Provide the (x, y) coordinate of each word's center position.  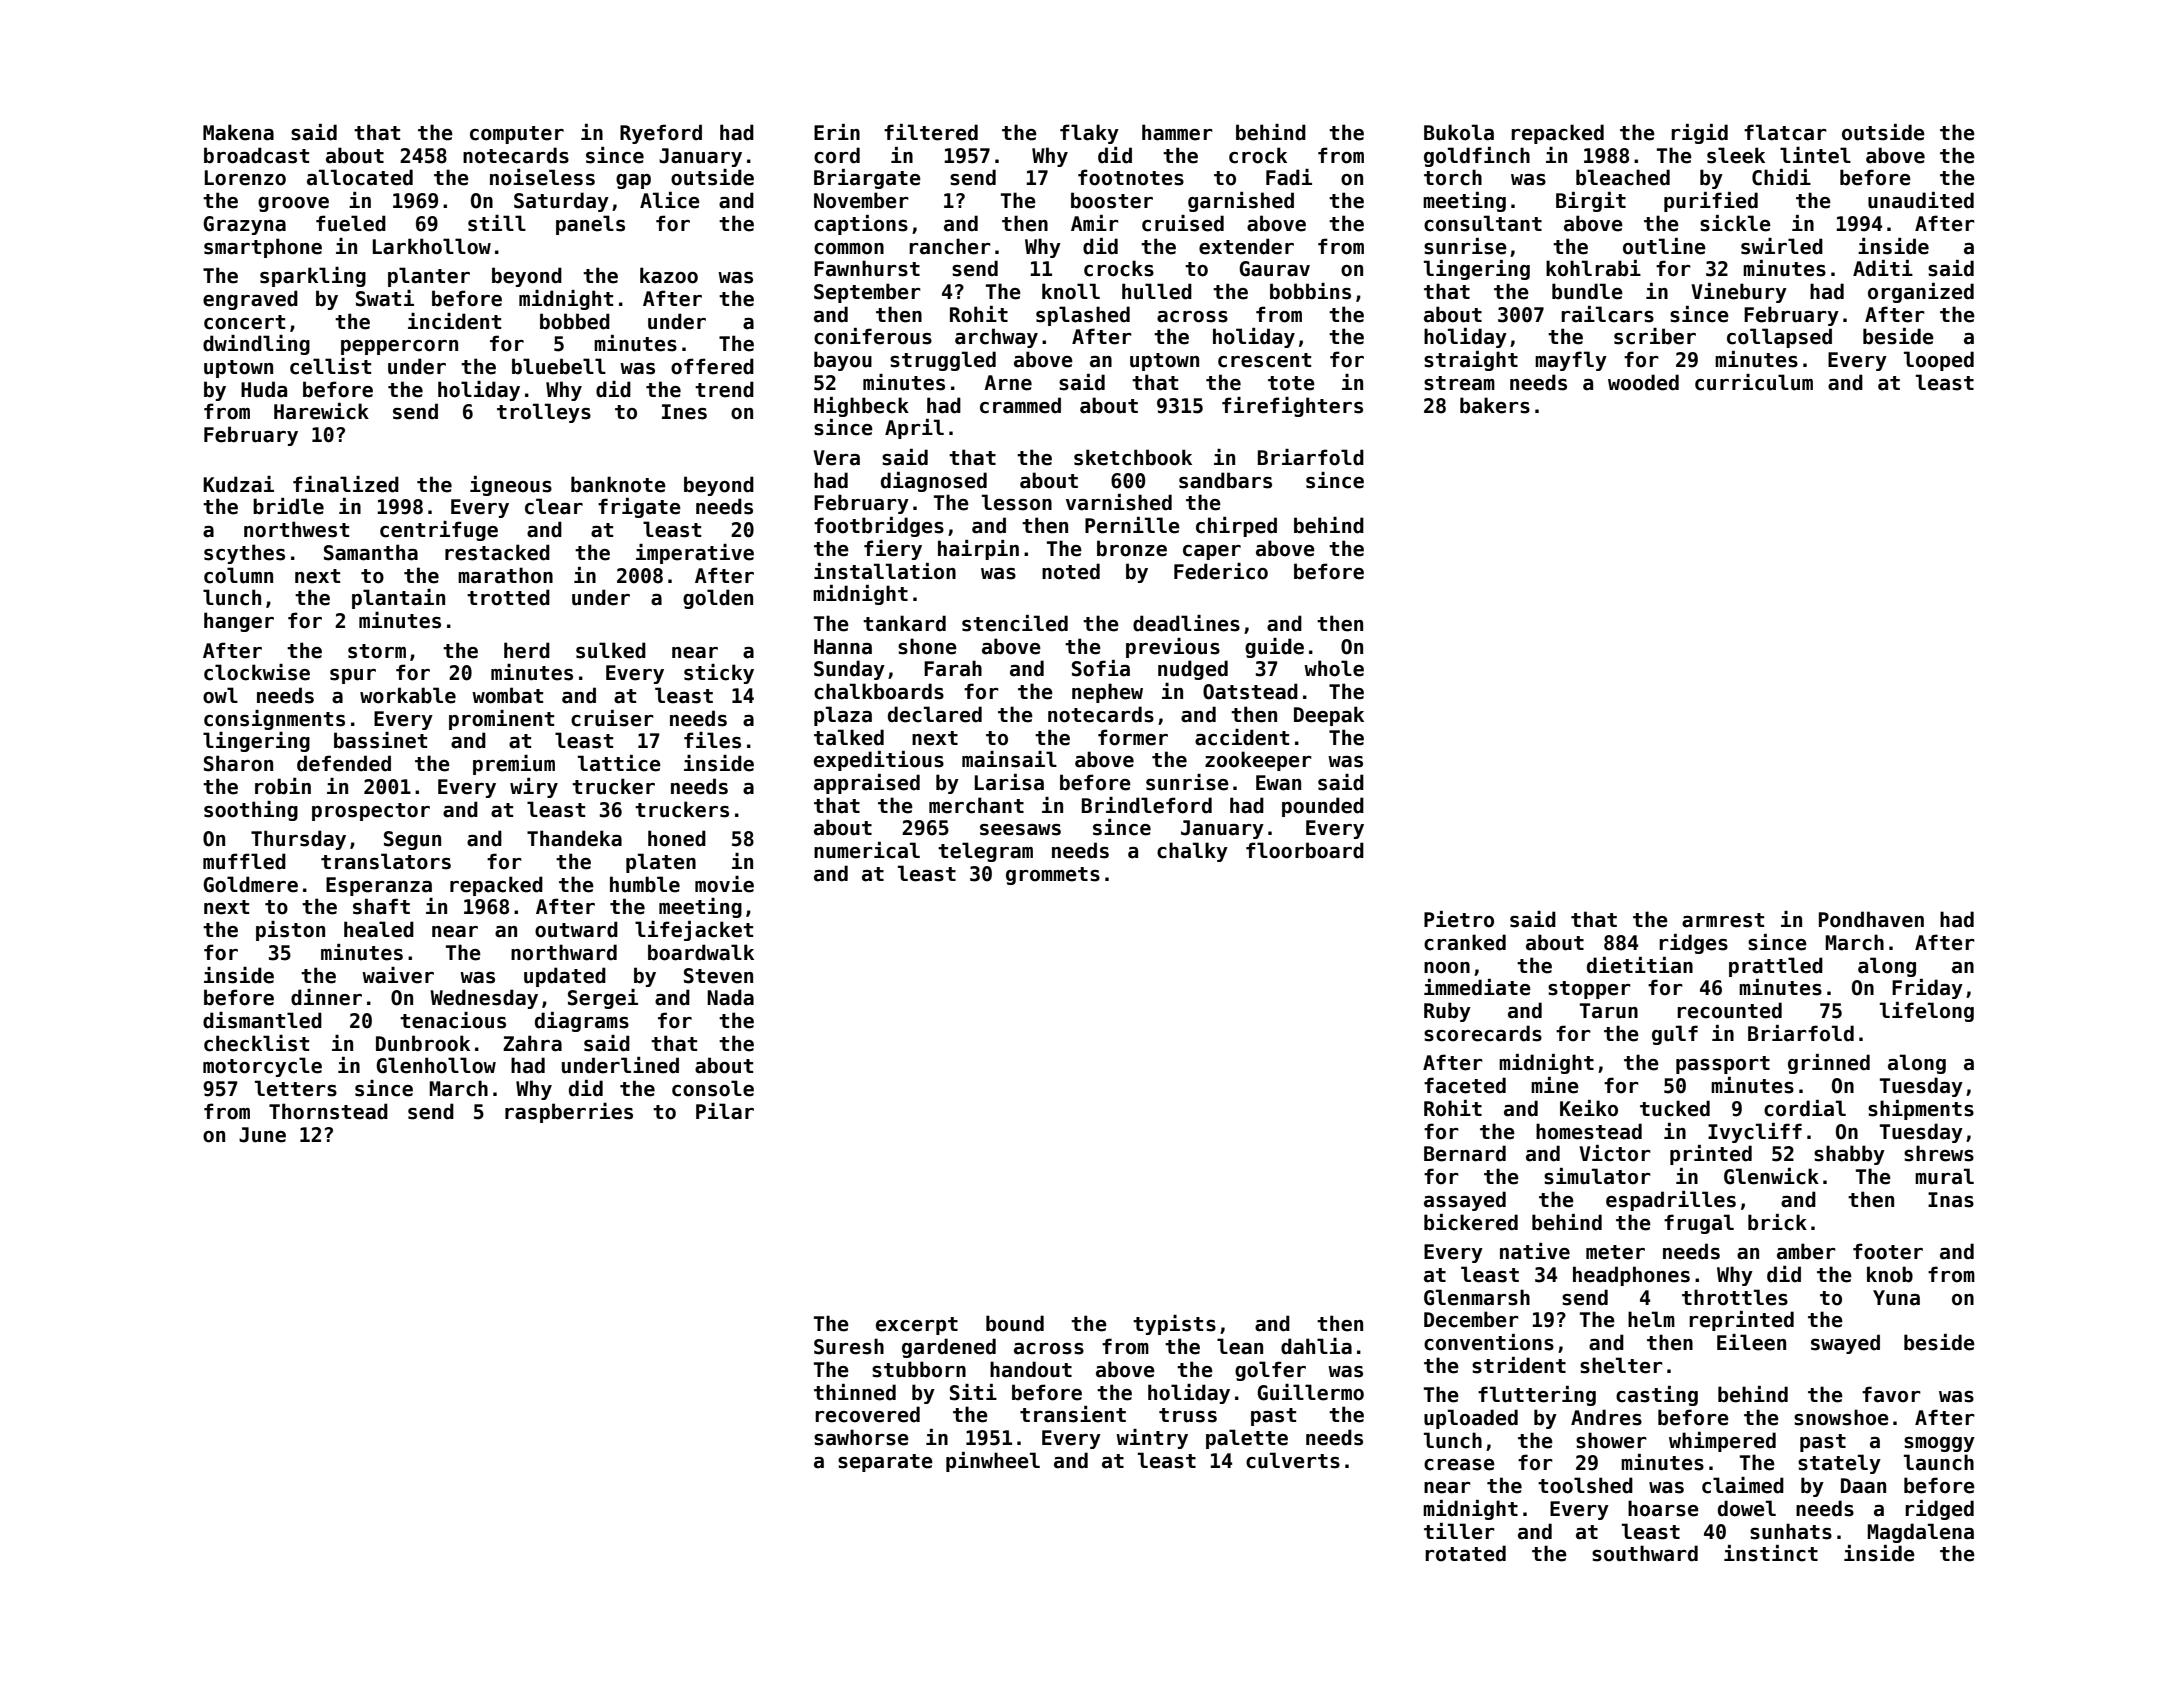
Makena (238, 132)
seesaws (1020, 830)
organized (1921, 293)
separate (885, 1463)
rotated (1465, 1553)
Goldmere (250, 884)
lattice (619, 763)
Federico (1221, 571)
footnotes (1131, 177)
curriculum (1754, 382)
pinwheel (993, 1462)
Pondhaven (1871, 919)
